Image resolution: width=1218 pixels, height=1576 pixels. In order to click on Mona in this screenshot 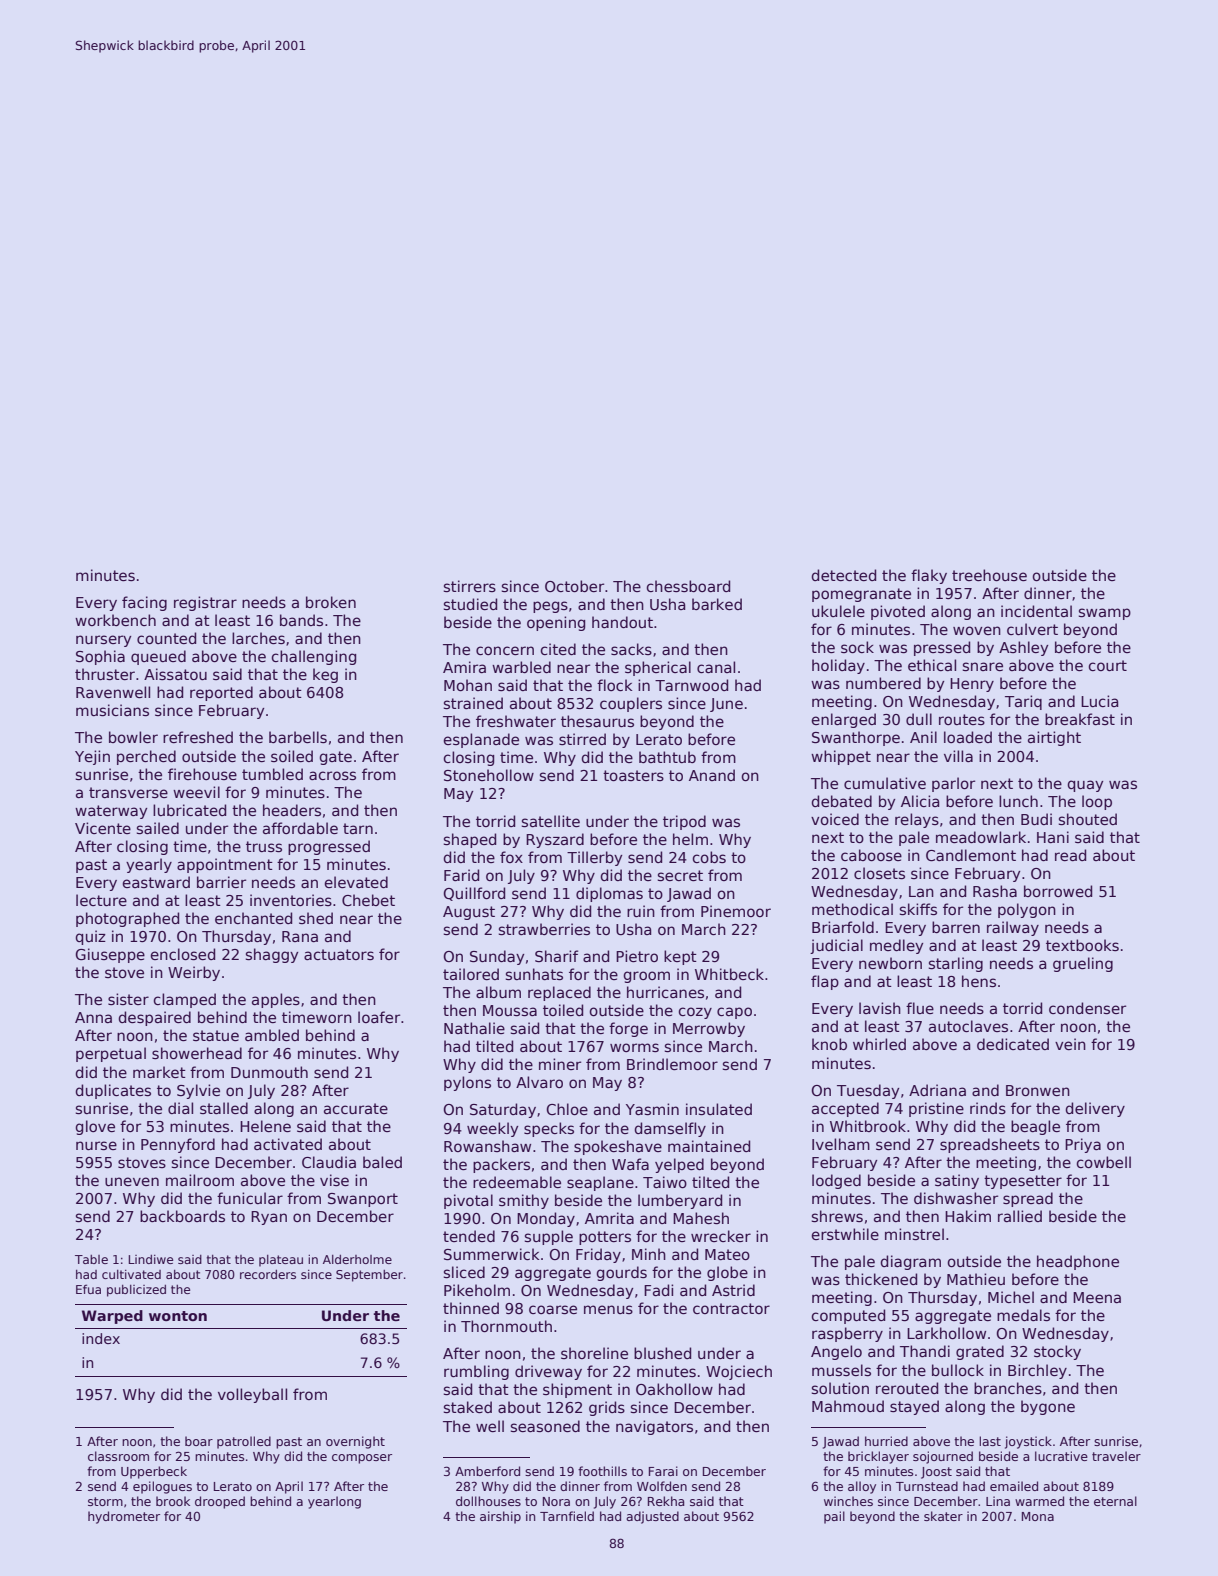, I will do `click(1038, 1516)`.
